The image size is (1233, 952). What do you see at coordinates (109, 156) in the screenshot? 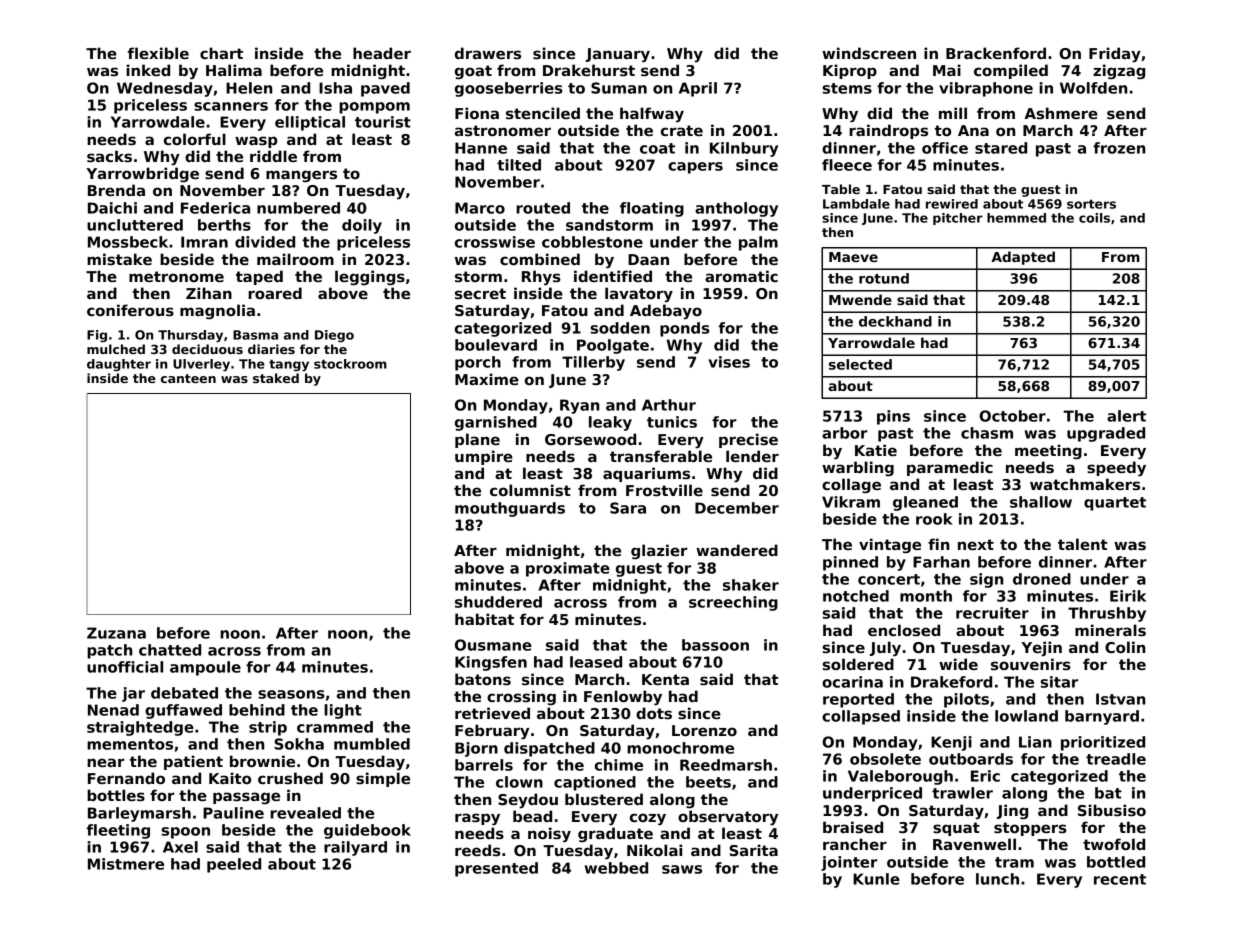
I see `sacks` at bounding box center [109, 156].
